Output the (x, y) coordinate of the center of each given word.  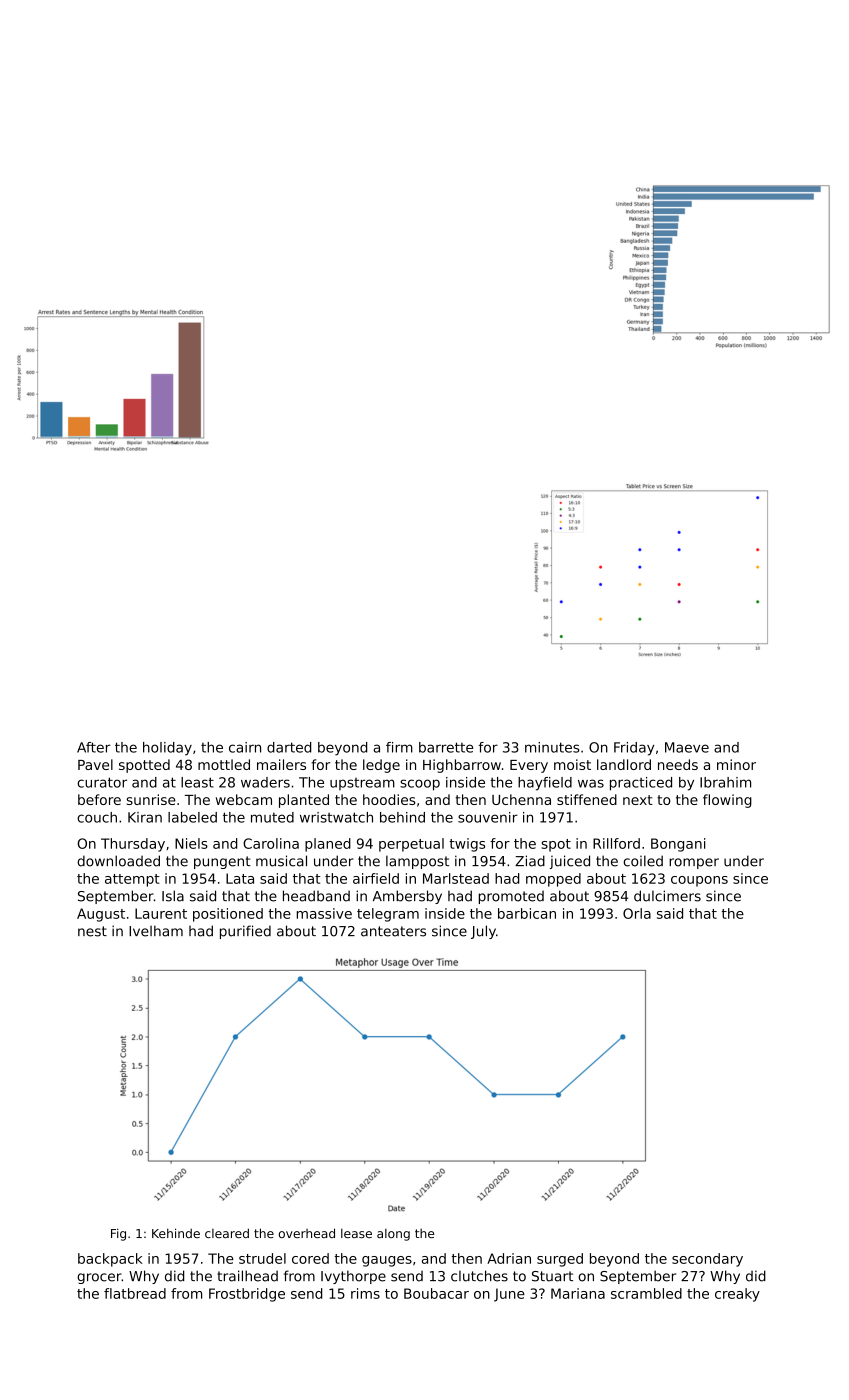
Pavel (95, 764)
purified (245, 932)
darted (289, 747)
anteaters (393, 931)
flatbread (135, 1293)
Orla (637, 913)
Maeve (687, 747)
